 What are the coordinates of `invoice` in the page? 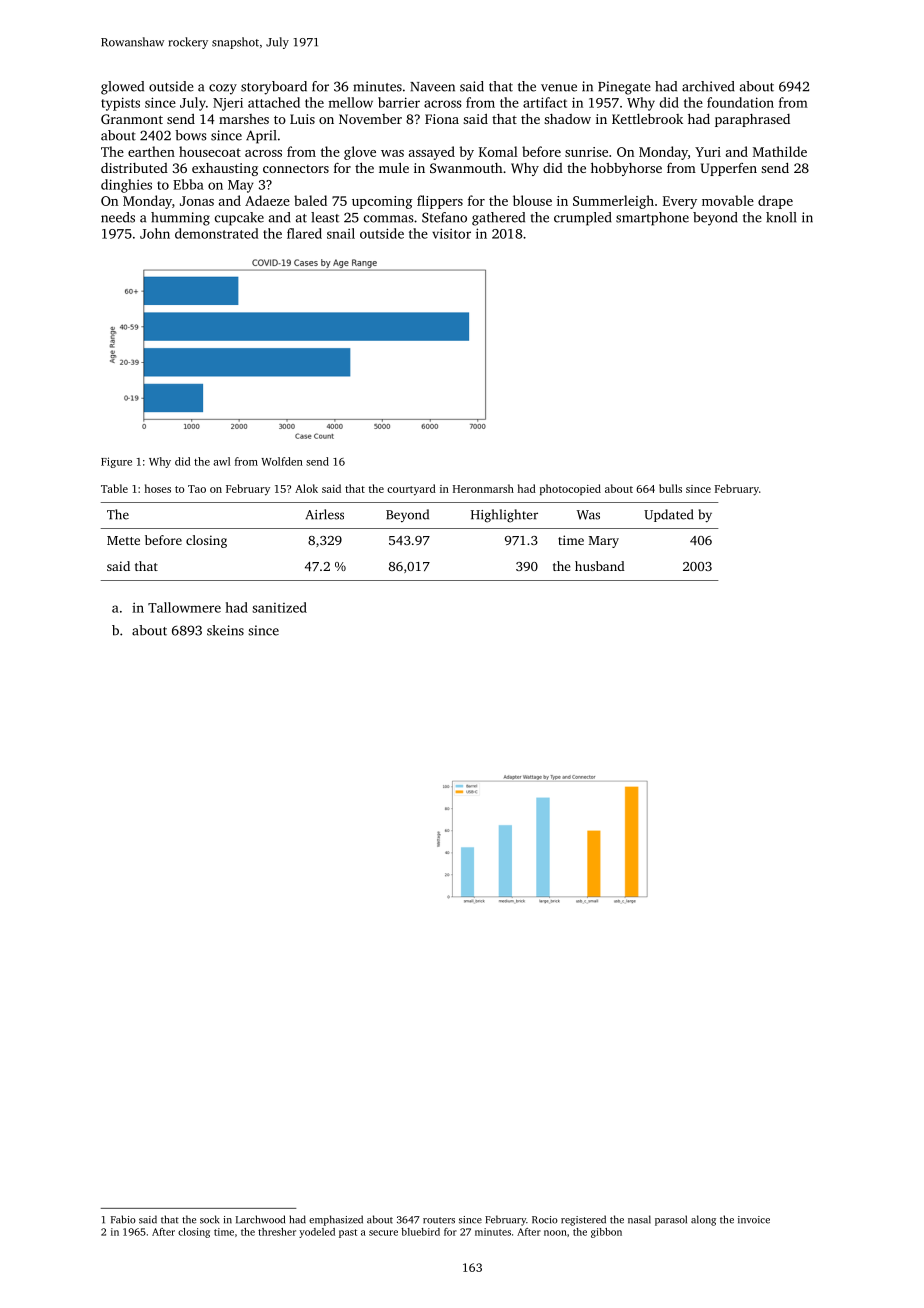 It's located at (754, 1220).
